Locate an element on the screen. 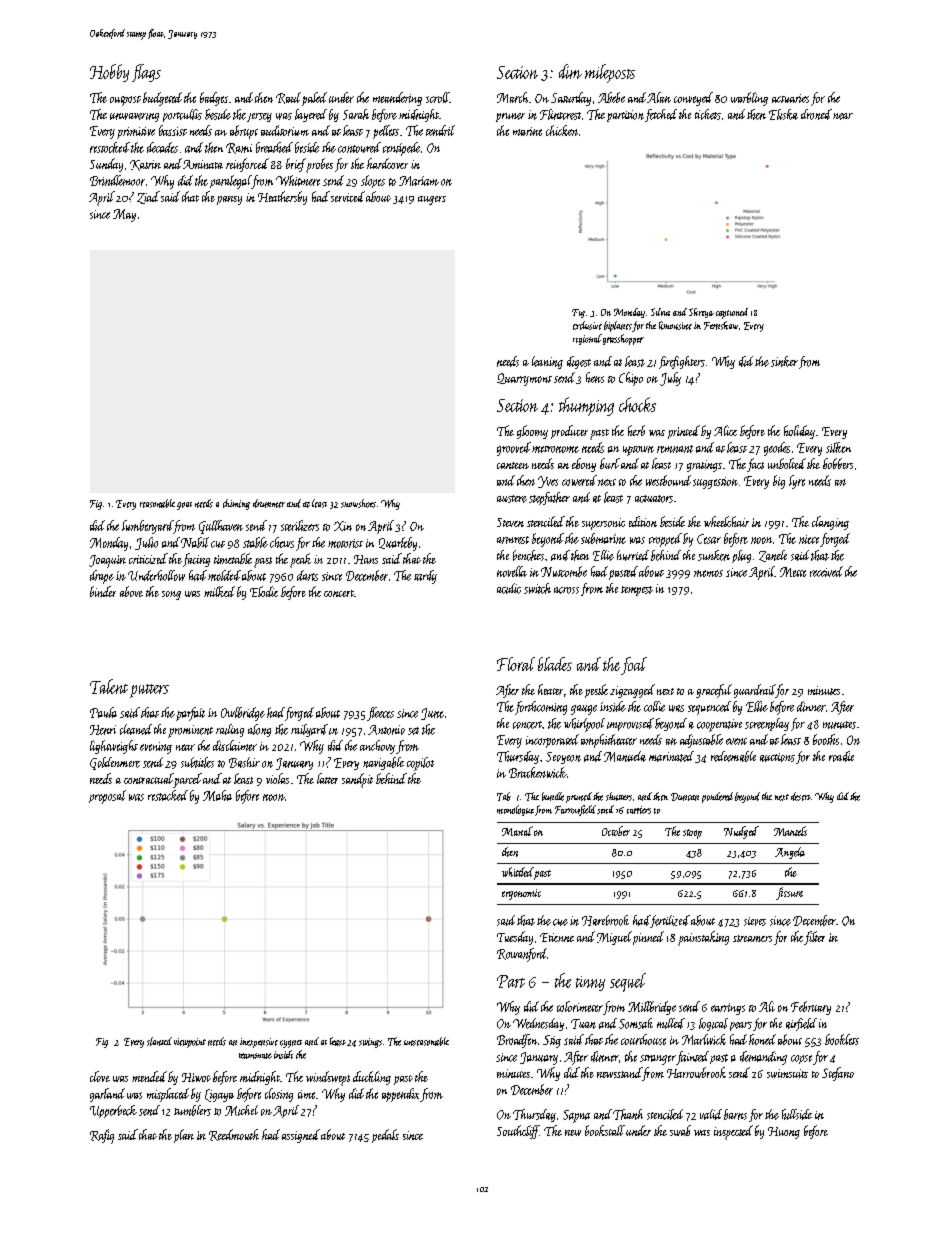  Quarrymont is located at coordinates (524, 379).
